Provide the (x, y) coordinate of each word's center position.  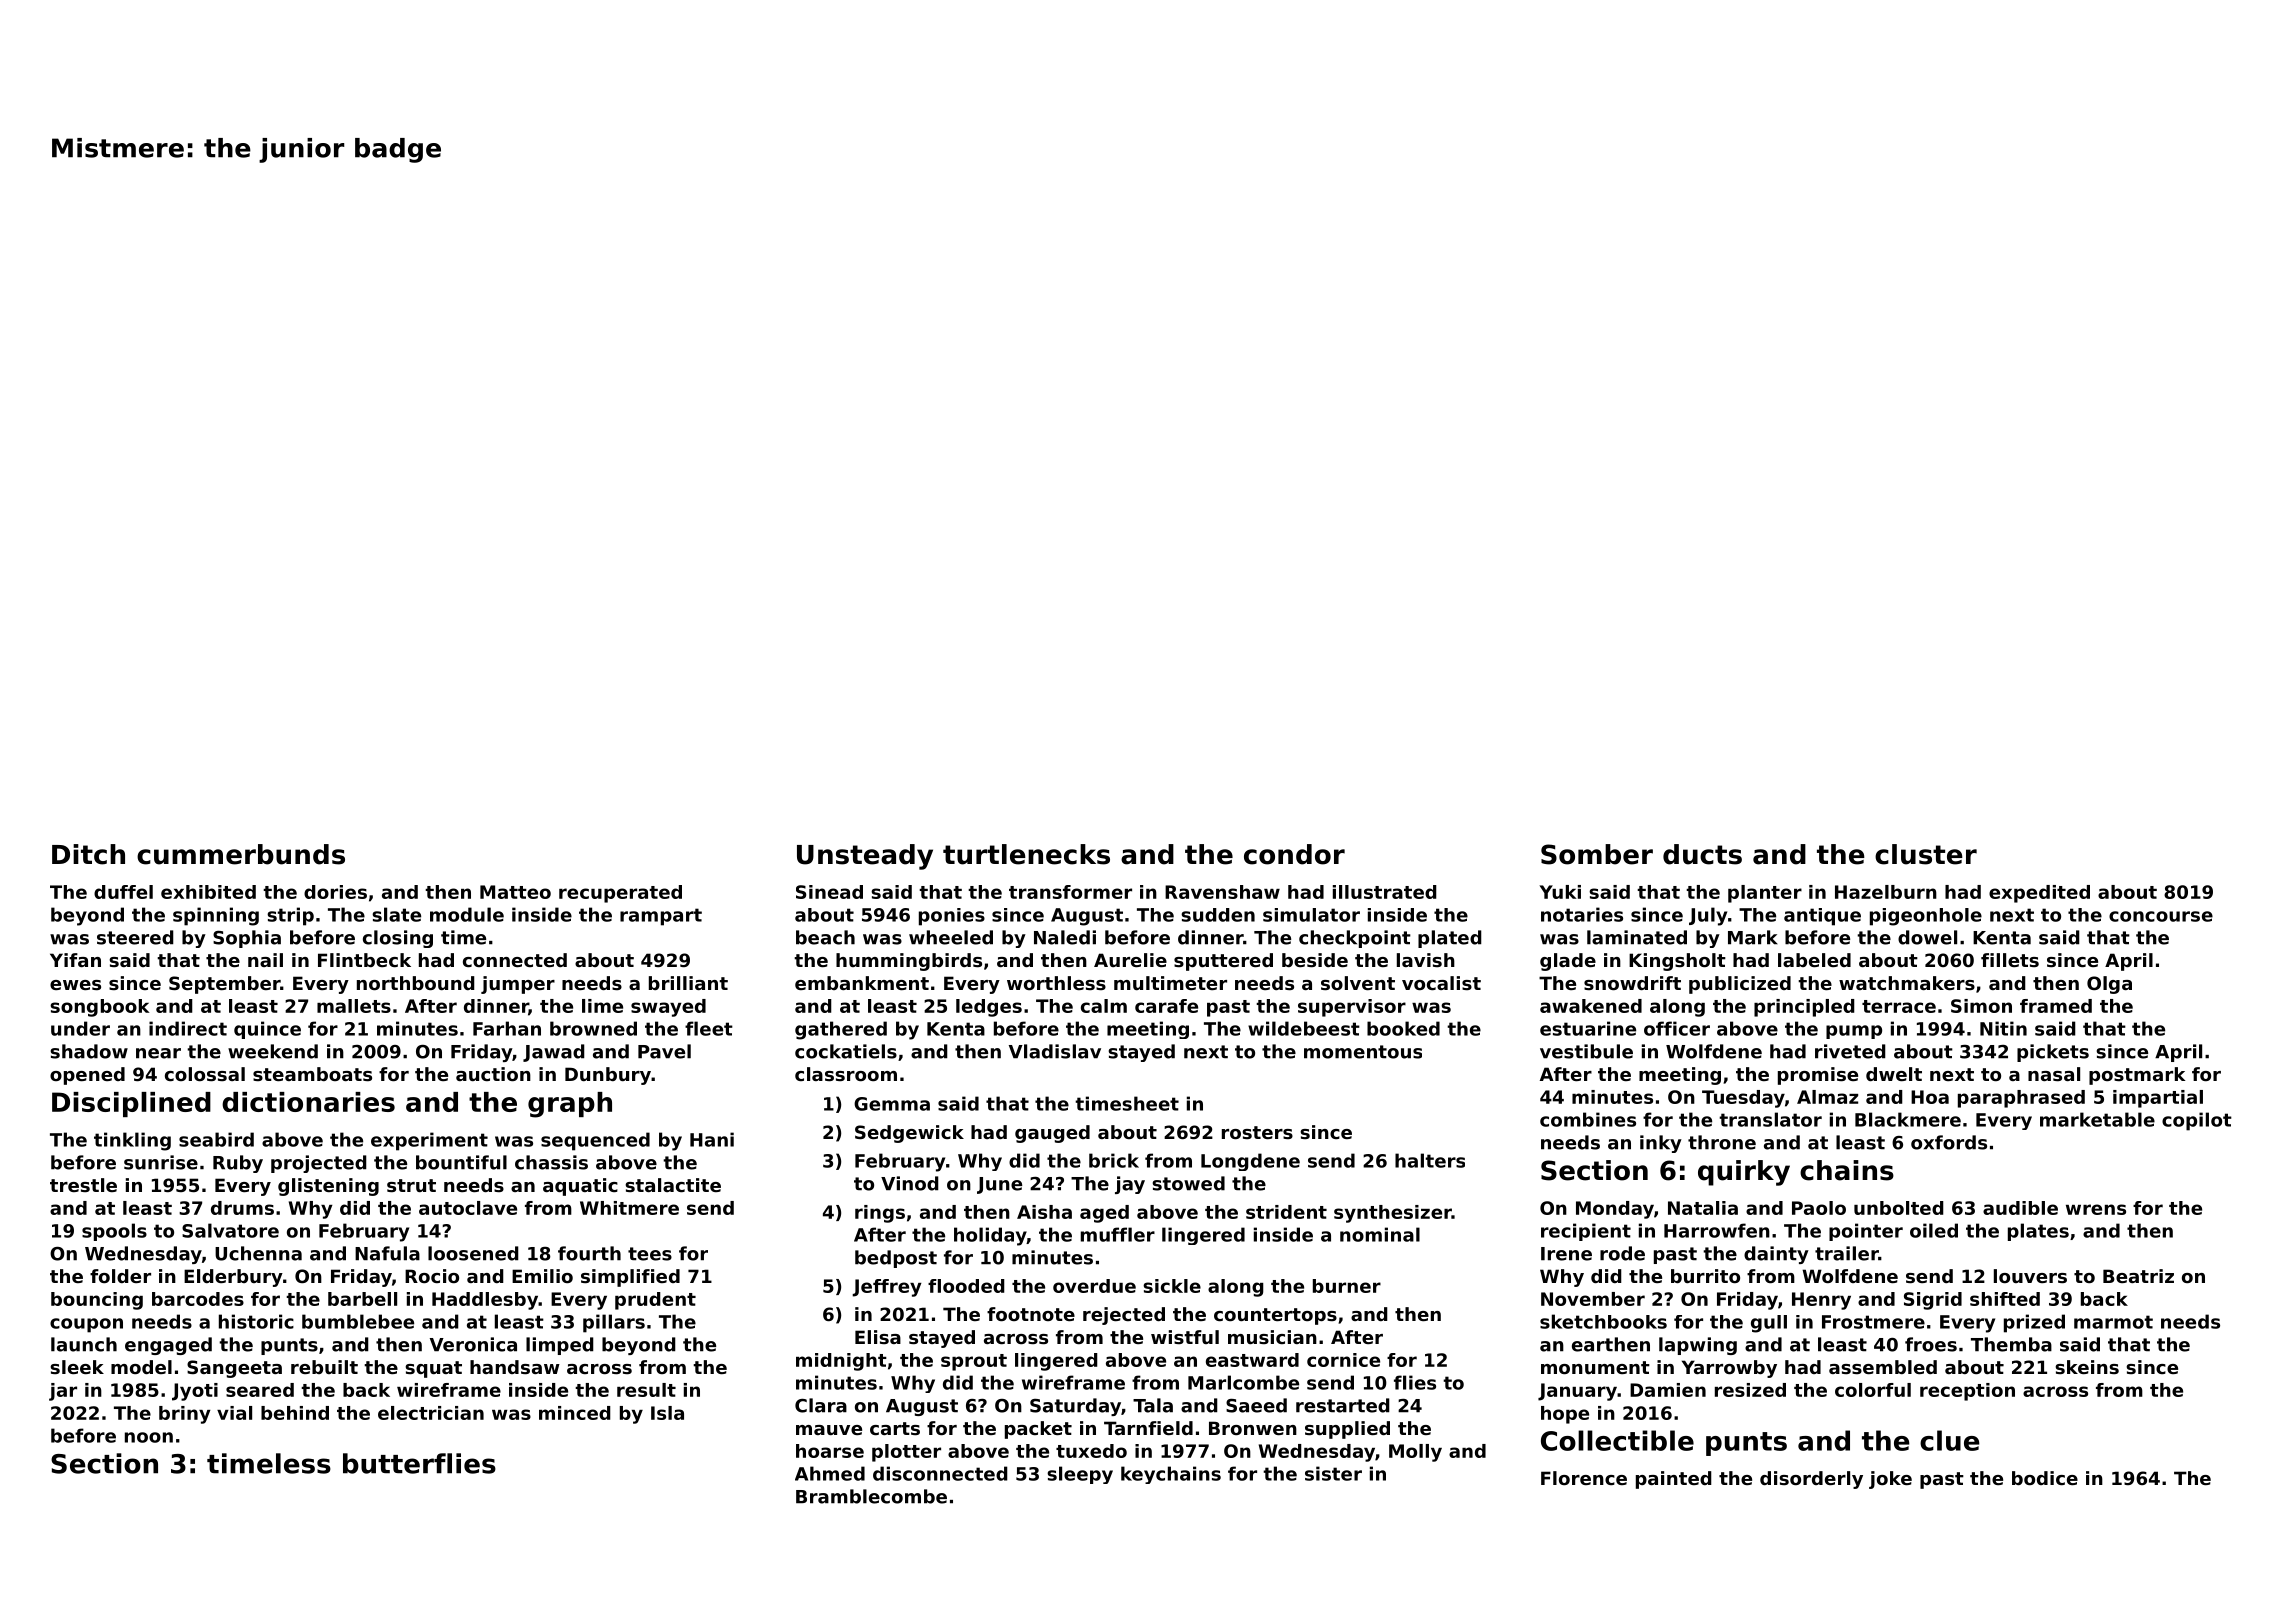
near (158, 1053)
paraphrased (2021, 1099)
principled (1804, 1008)
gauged (1052, 1134)
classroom (846, 1074)
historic (256, 1321)
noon (149, 1437)
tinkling (132, 1141)
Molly (1415, 1453)
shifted (2005, 1299)
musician (1272, 1337)
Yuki (1560, 892)
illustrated (1385, 892)
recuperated (620, 894)
